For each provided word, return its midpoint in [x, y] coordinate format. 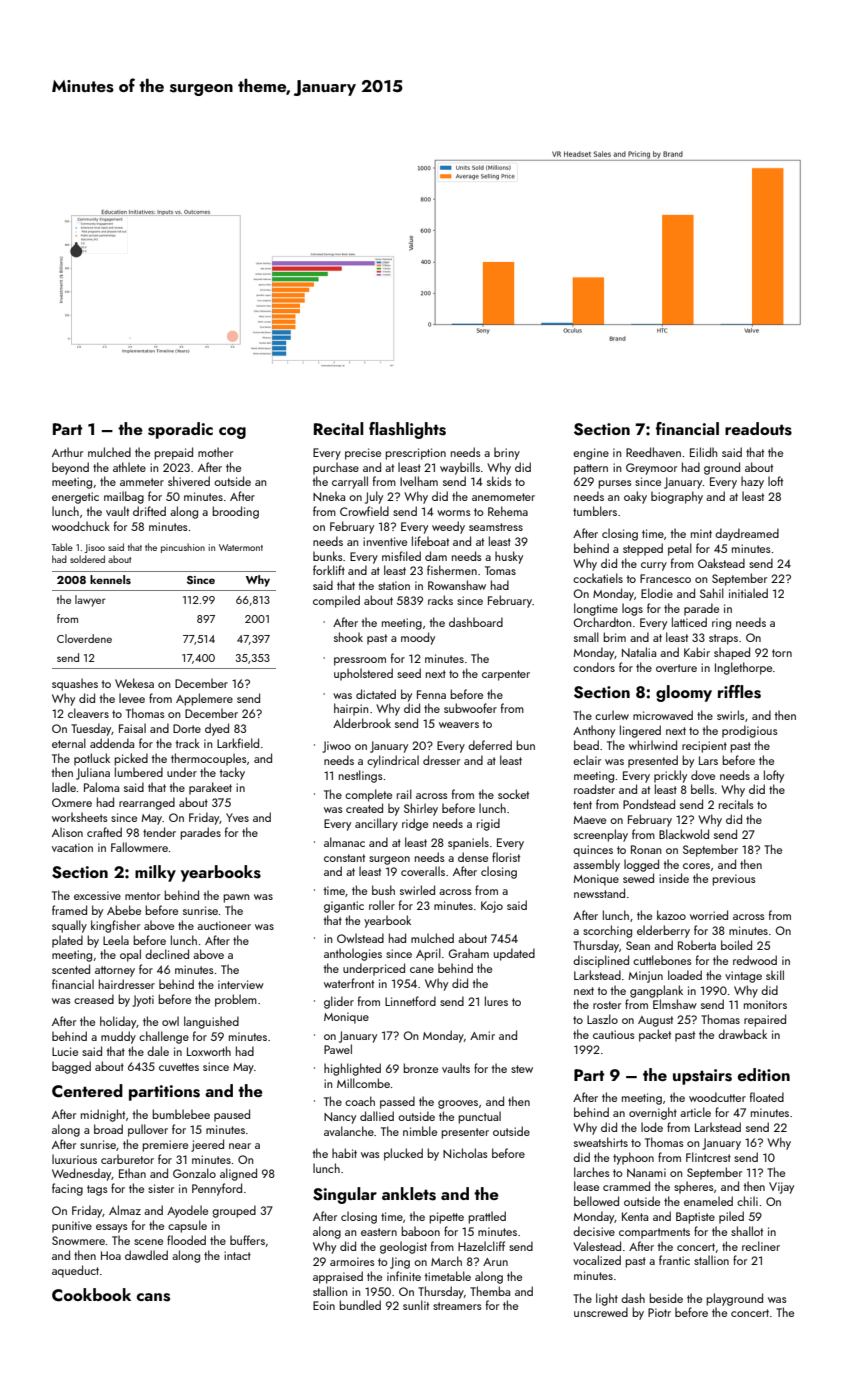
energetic [75, 498]
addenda [112, 743]
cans [153, 1297]
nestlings [361, 776]
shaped [732, 653]
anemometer [503, 497]
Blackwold [684, 834]
